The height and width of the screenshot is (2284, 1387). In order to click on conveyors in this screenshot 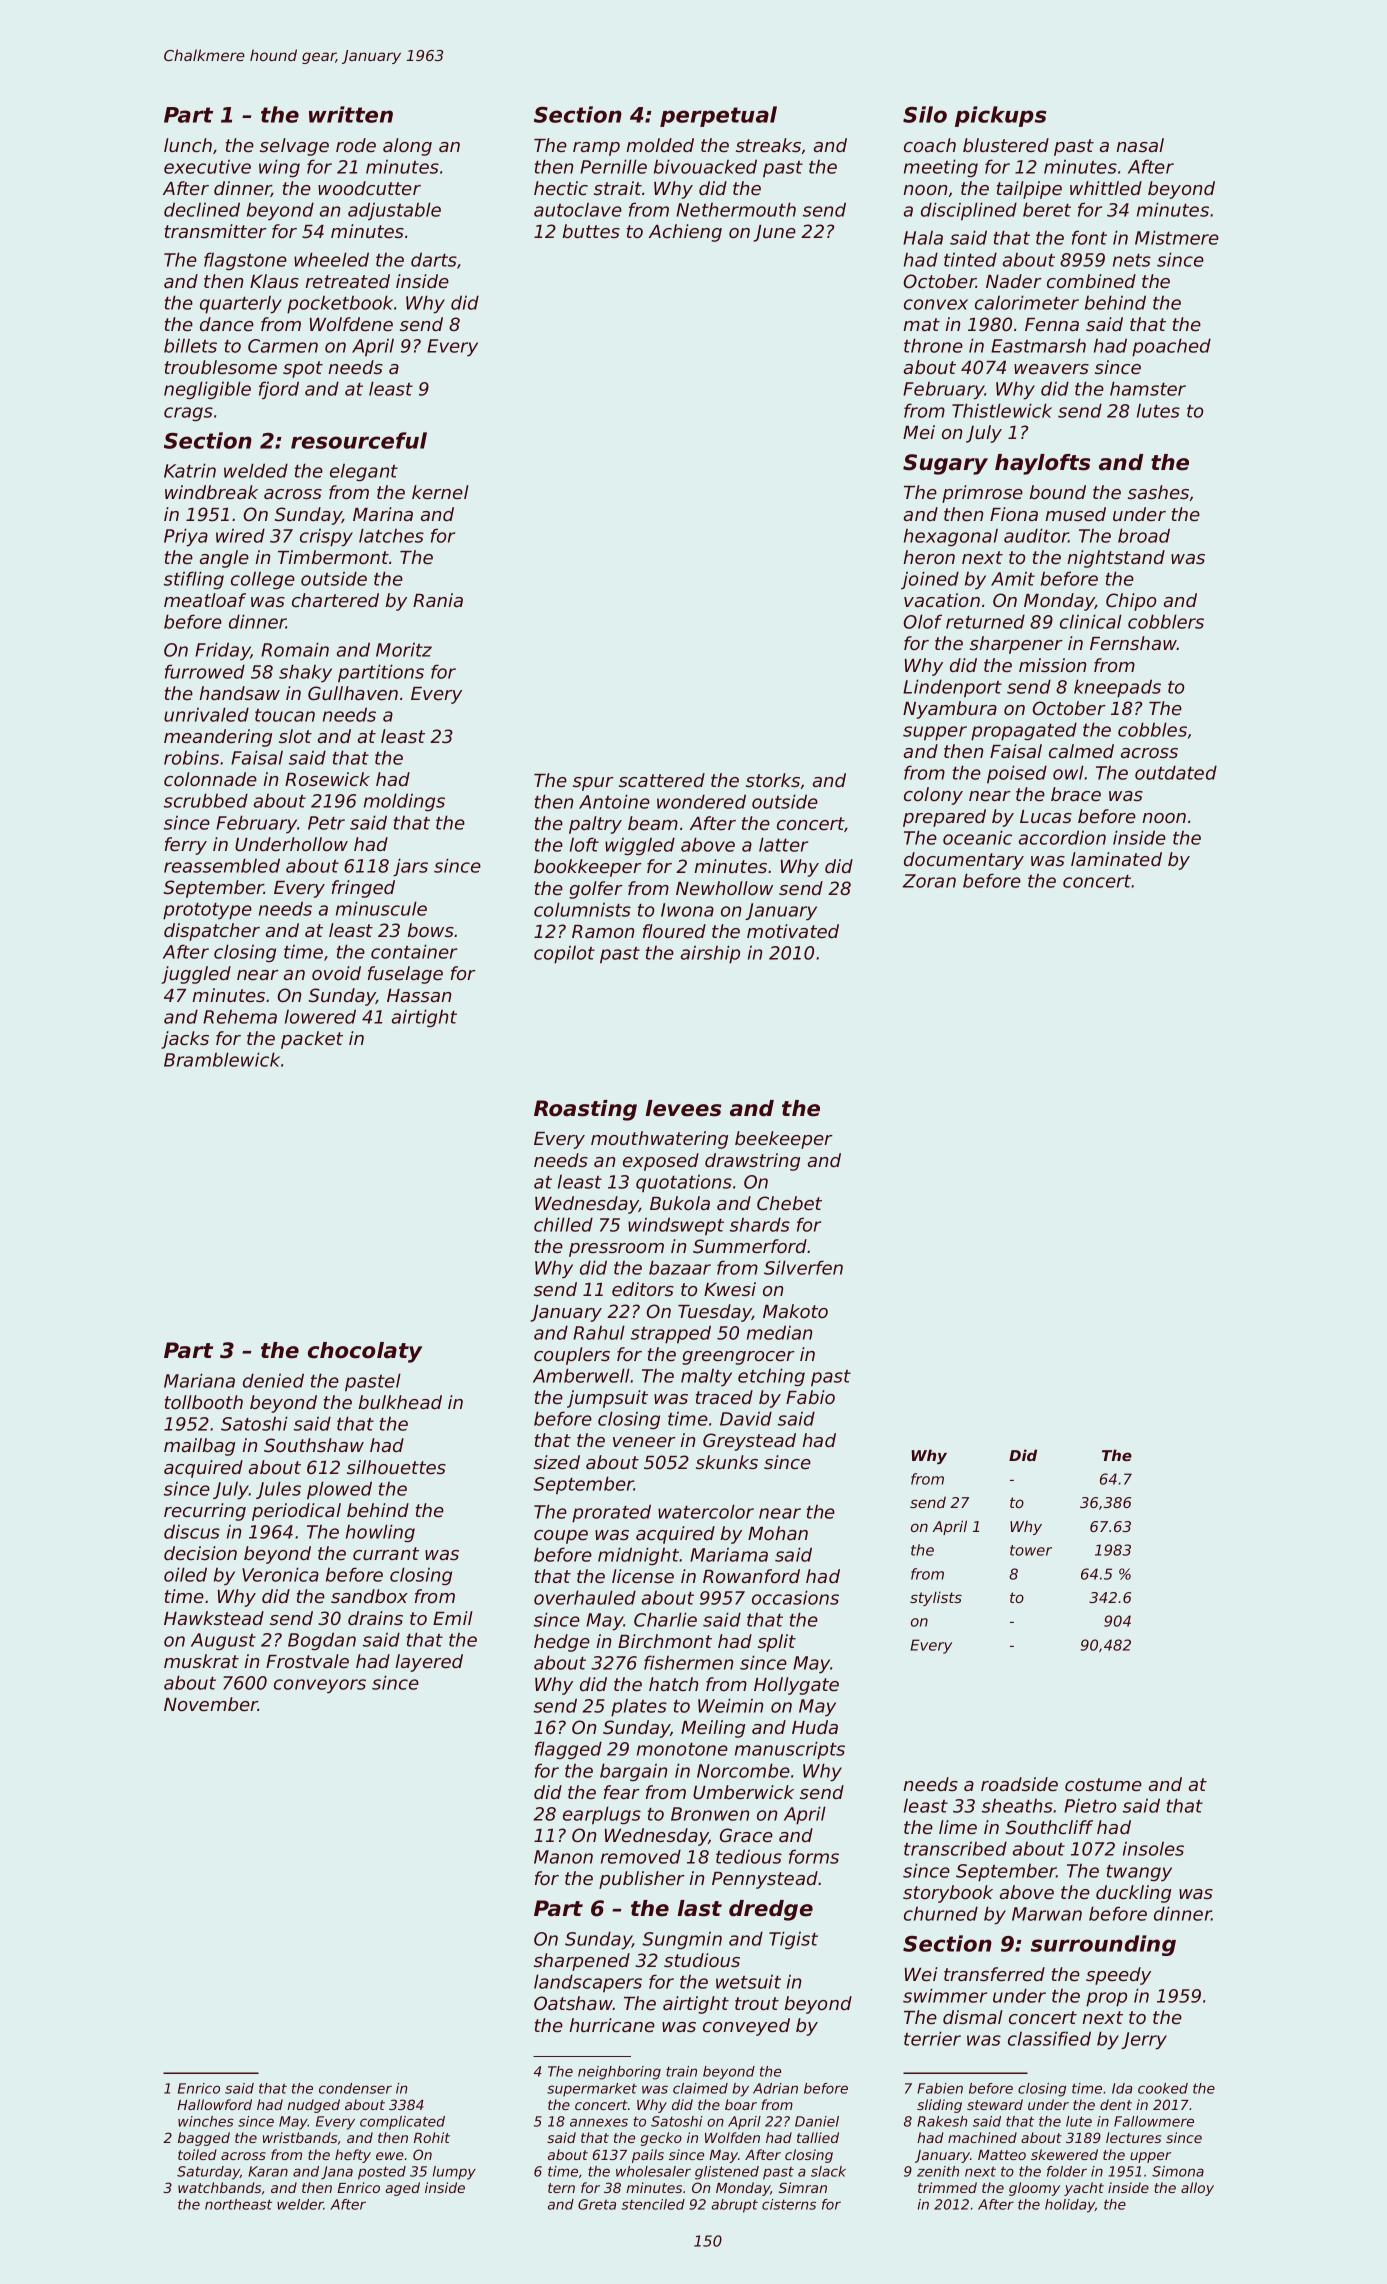, I will do `click(320, 1686)`.
